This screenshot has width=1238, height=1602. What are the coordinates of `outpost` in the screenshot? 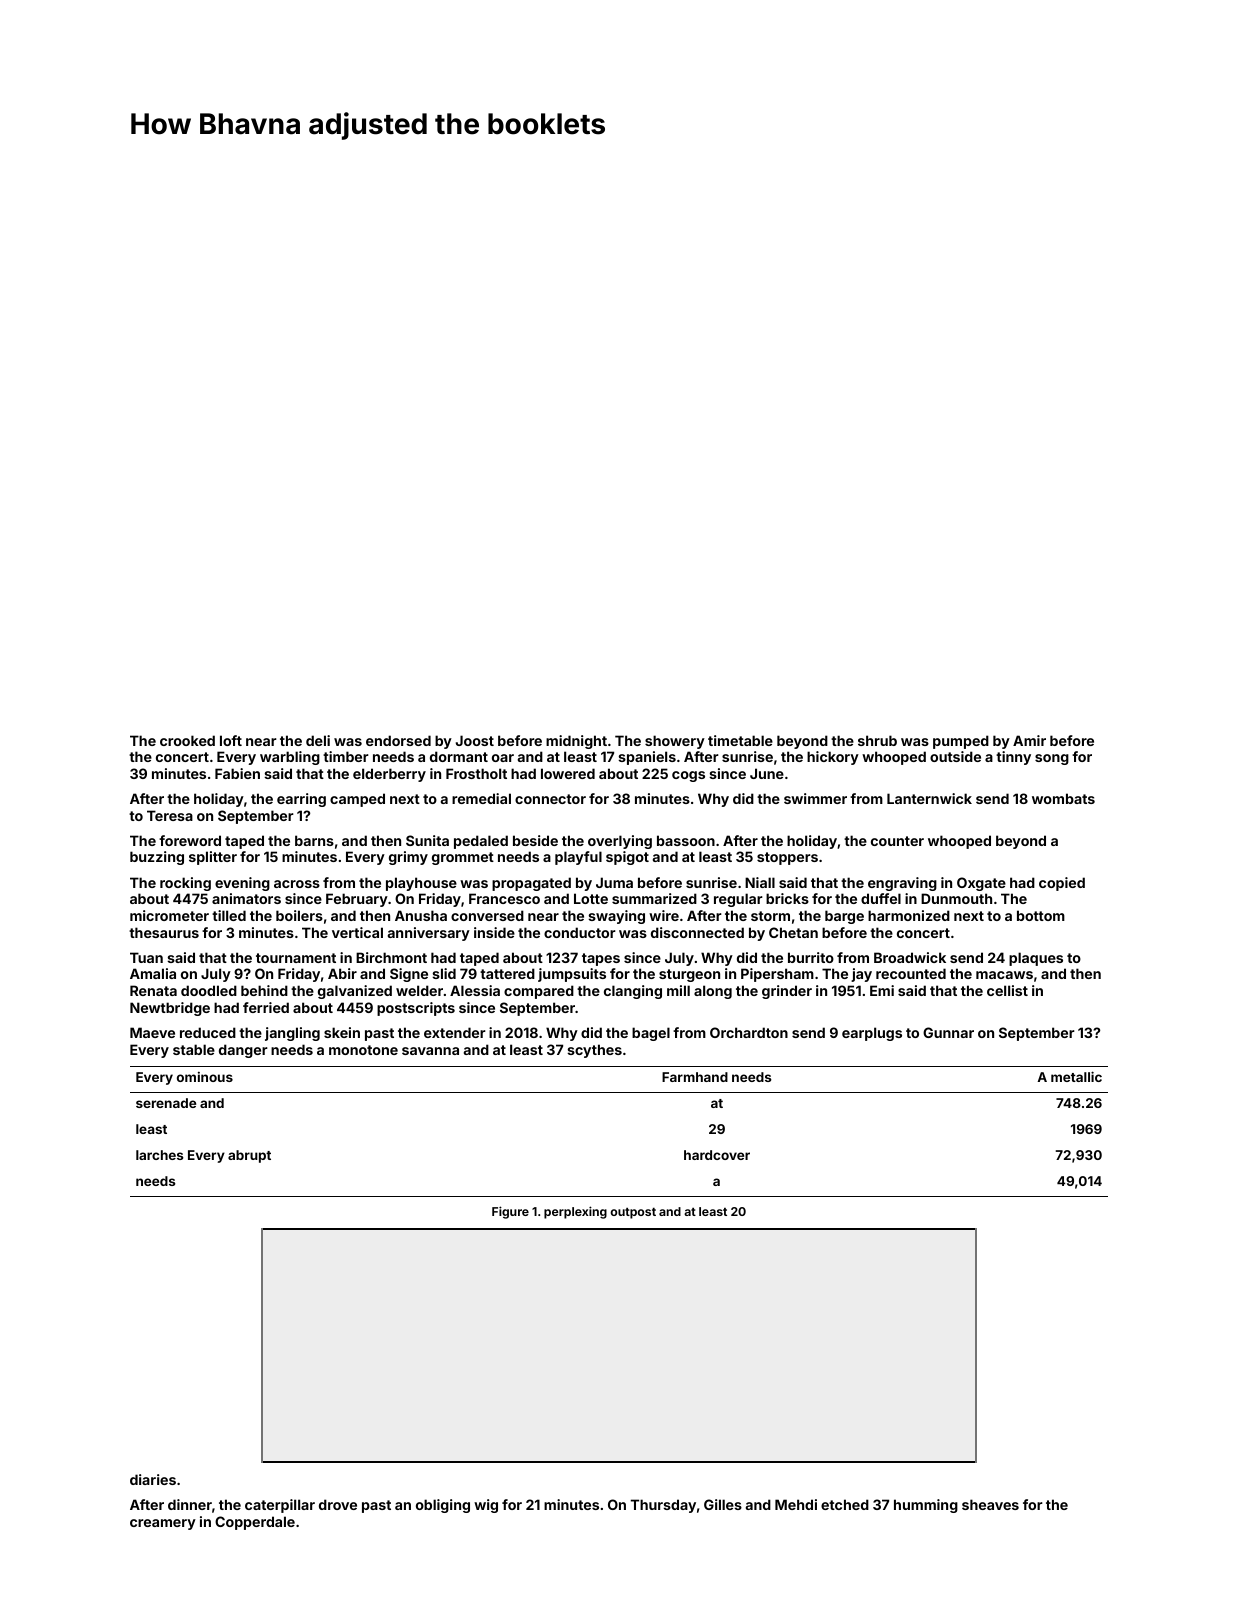 It's located at (633, 1213).
